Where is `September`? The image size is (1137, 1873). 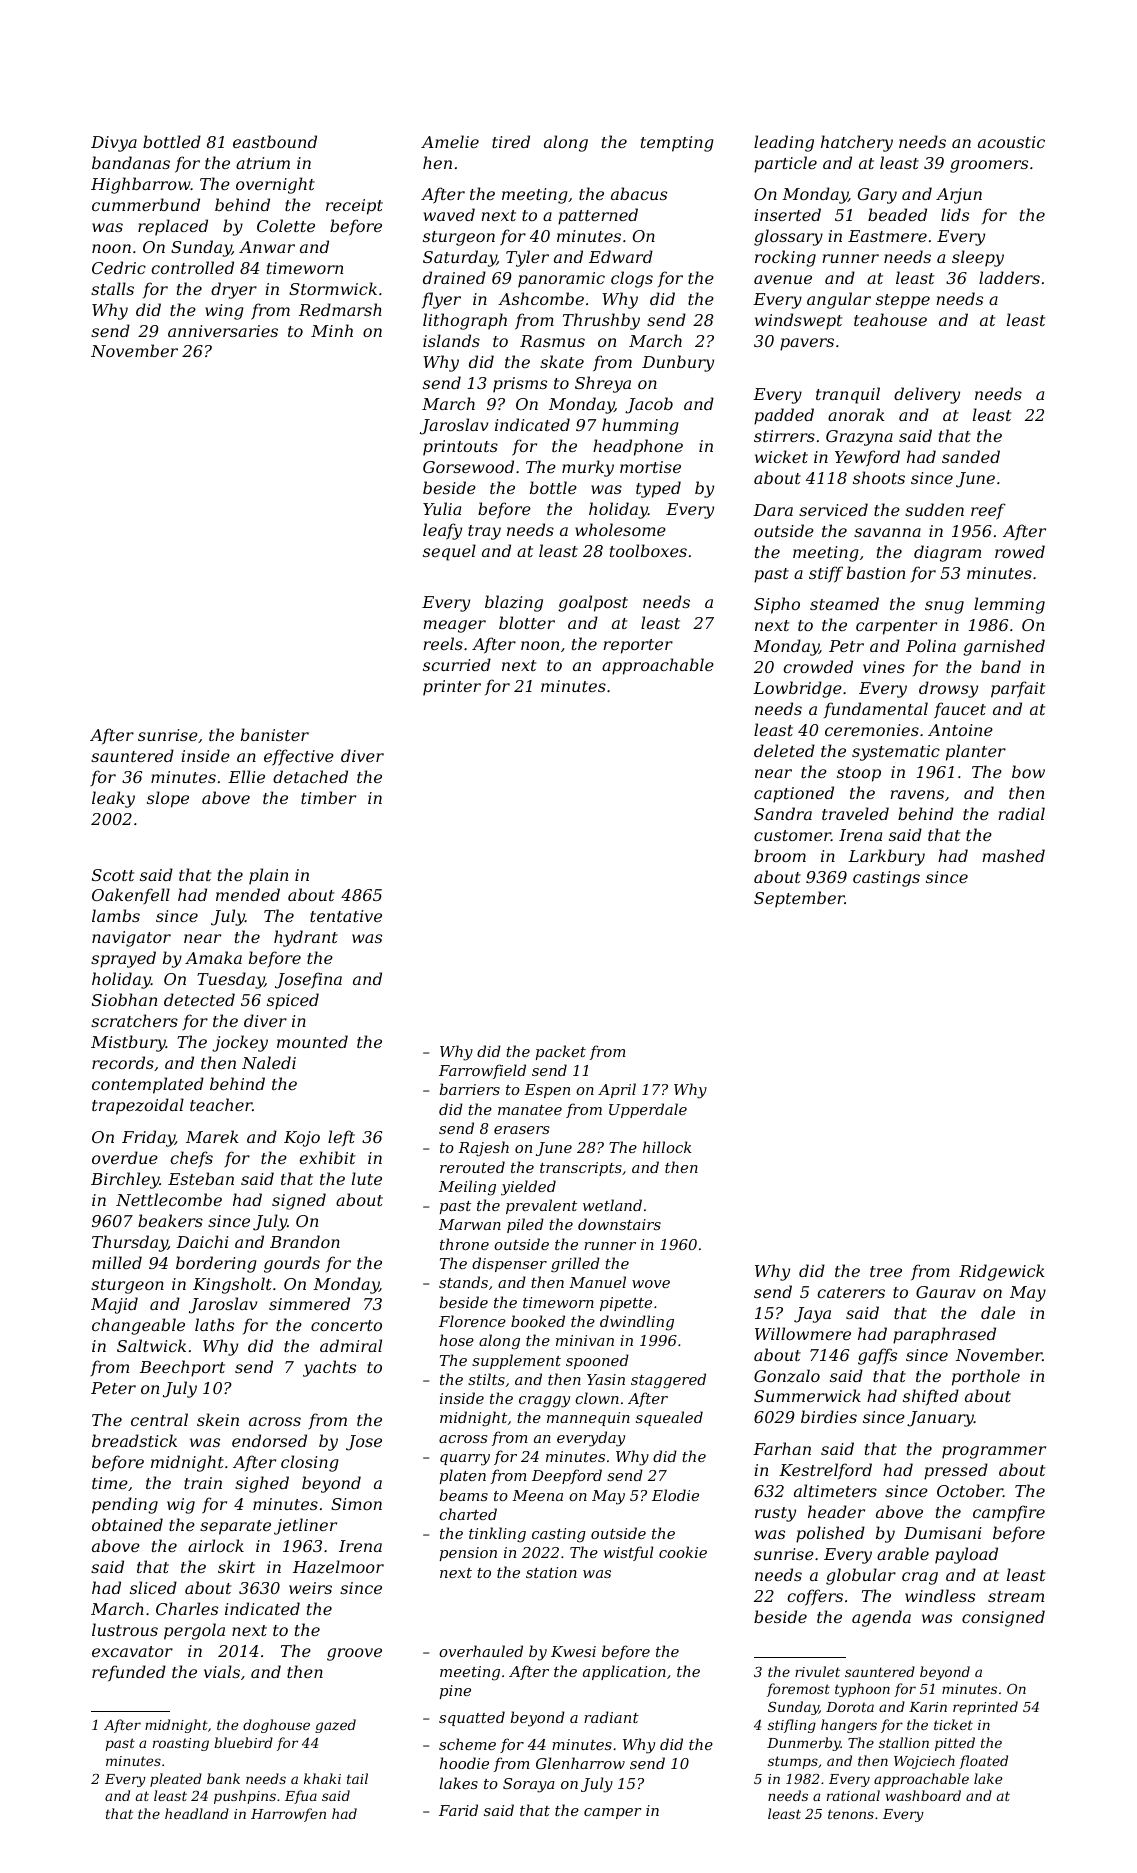 September is located at coordinates (799, 899).
